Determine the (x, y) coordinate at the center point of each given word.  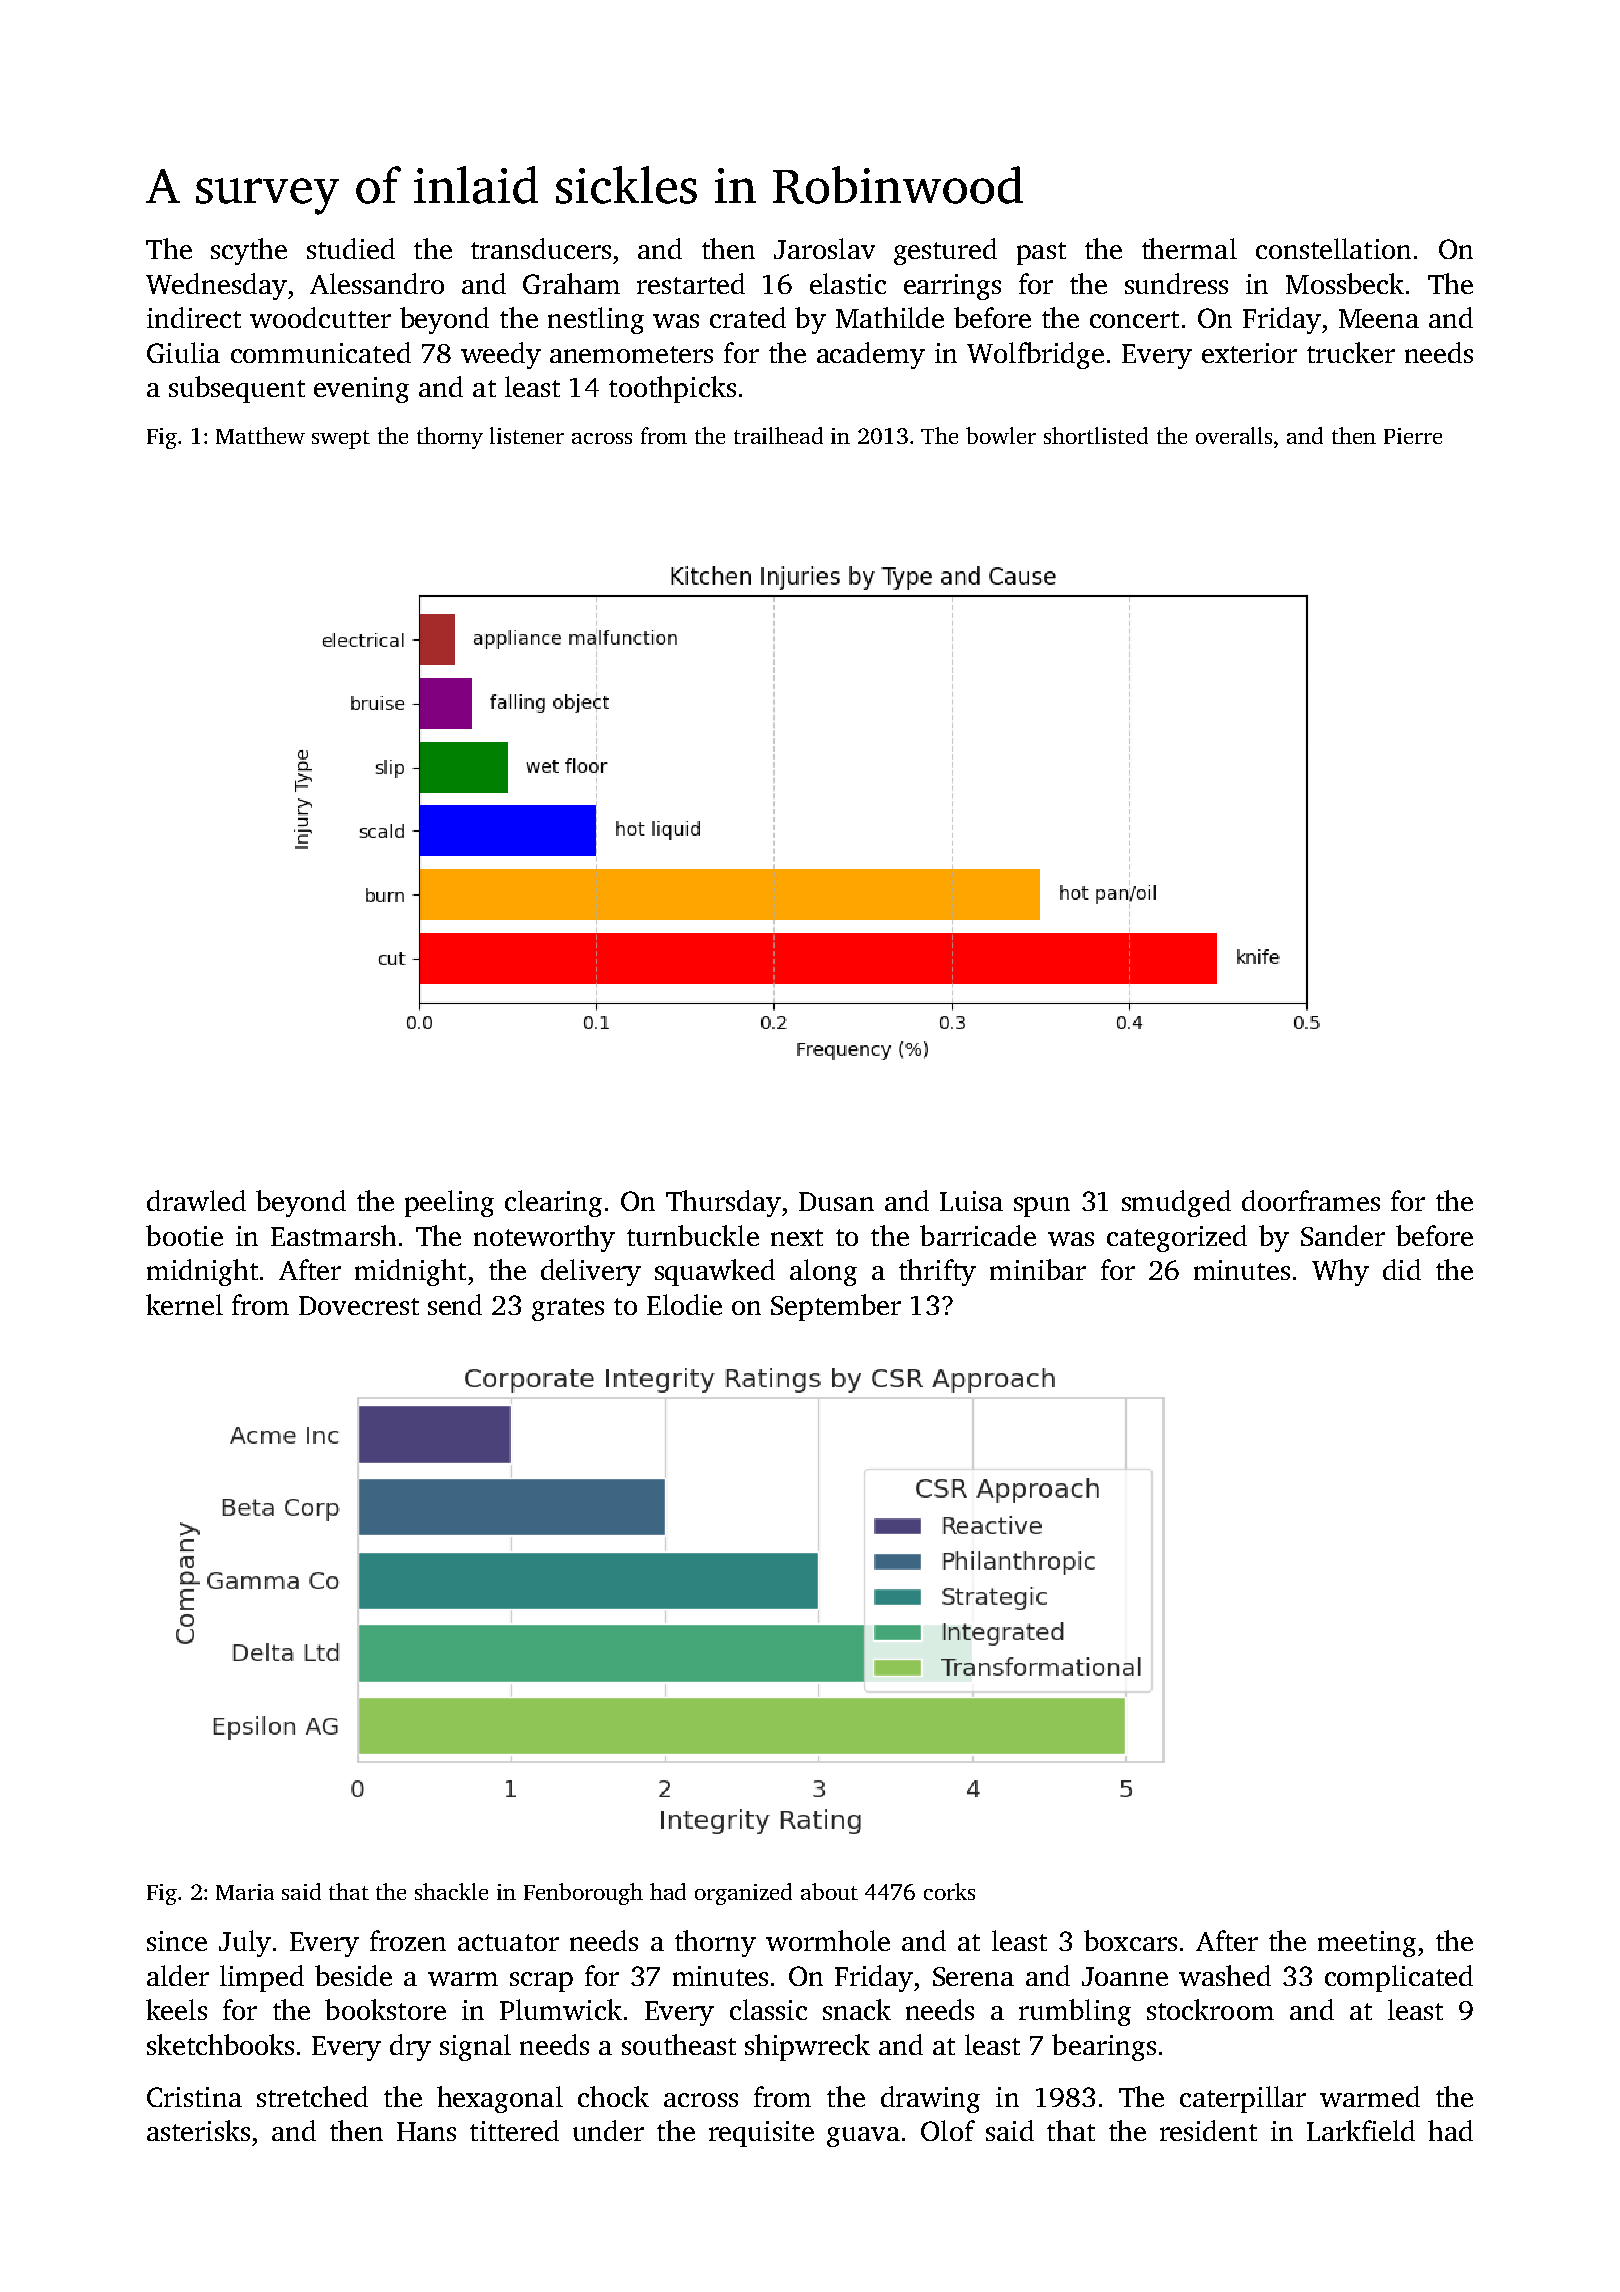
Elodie (684, 1304)
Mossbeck (1345, 283)
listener (527, 435)
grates (568, 1309)
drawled (196, 1200)
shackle (451, 1891)
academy (871, 355)
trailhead (778, 435)
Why (1340, 1272)
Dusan (836, 1201)
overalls (1234, 435)
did (1402, 1269)
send (455, 1304)
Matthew (260, 435)
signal (475, 2047)
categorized (1177, 1238)
